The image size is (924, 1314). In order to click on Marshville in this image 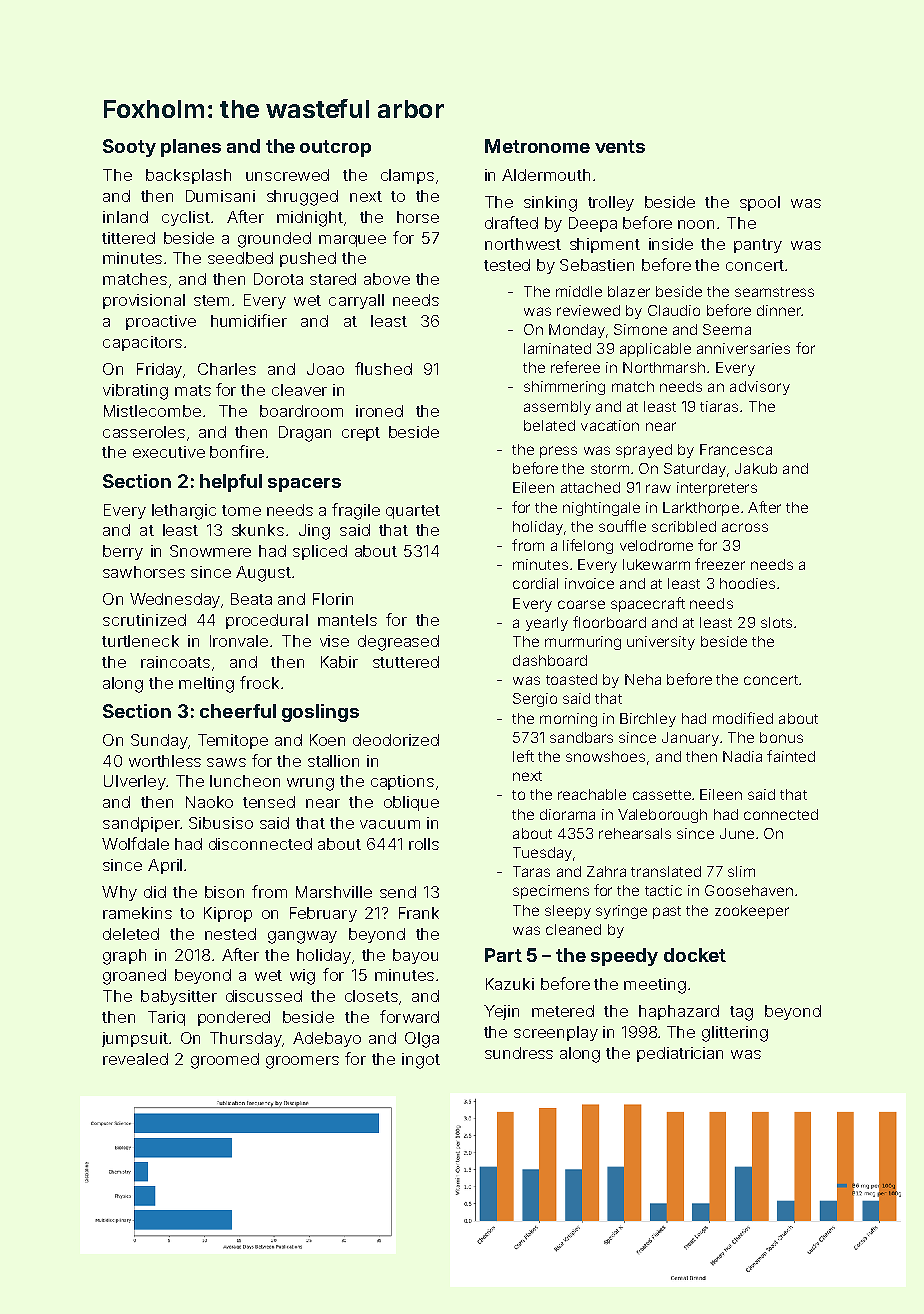, I will do `click(334, 892)`.
